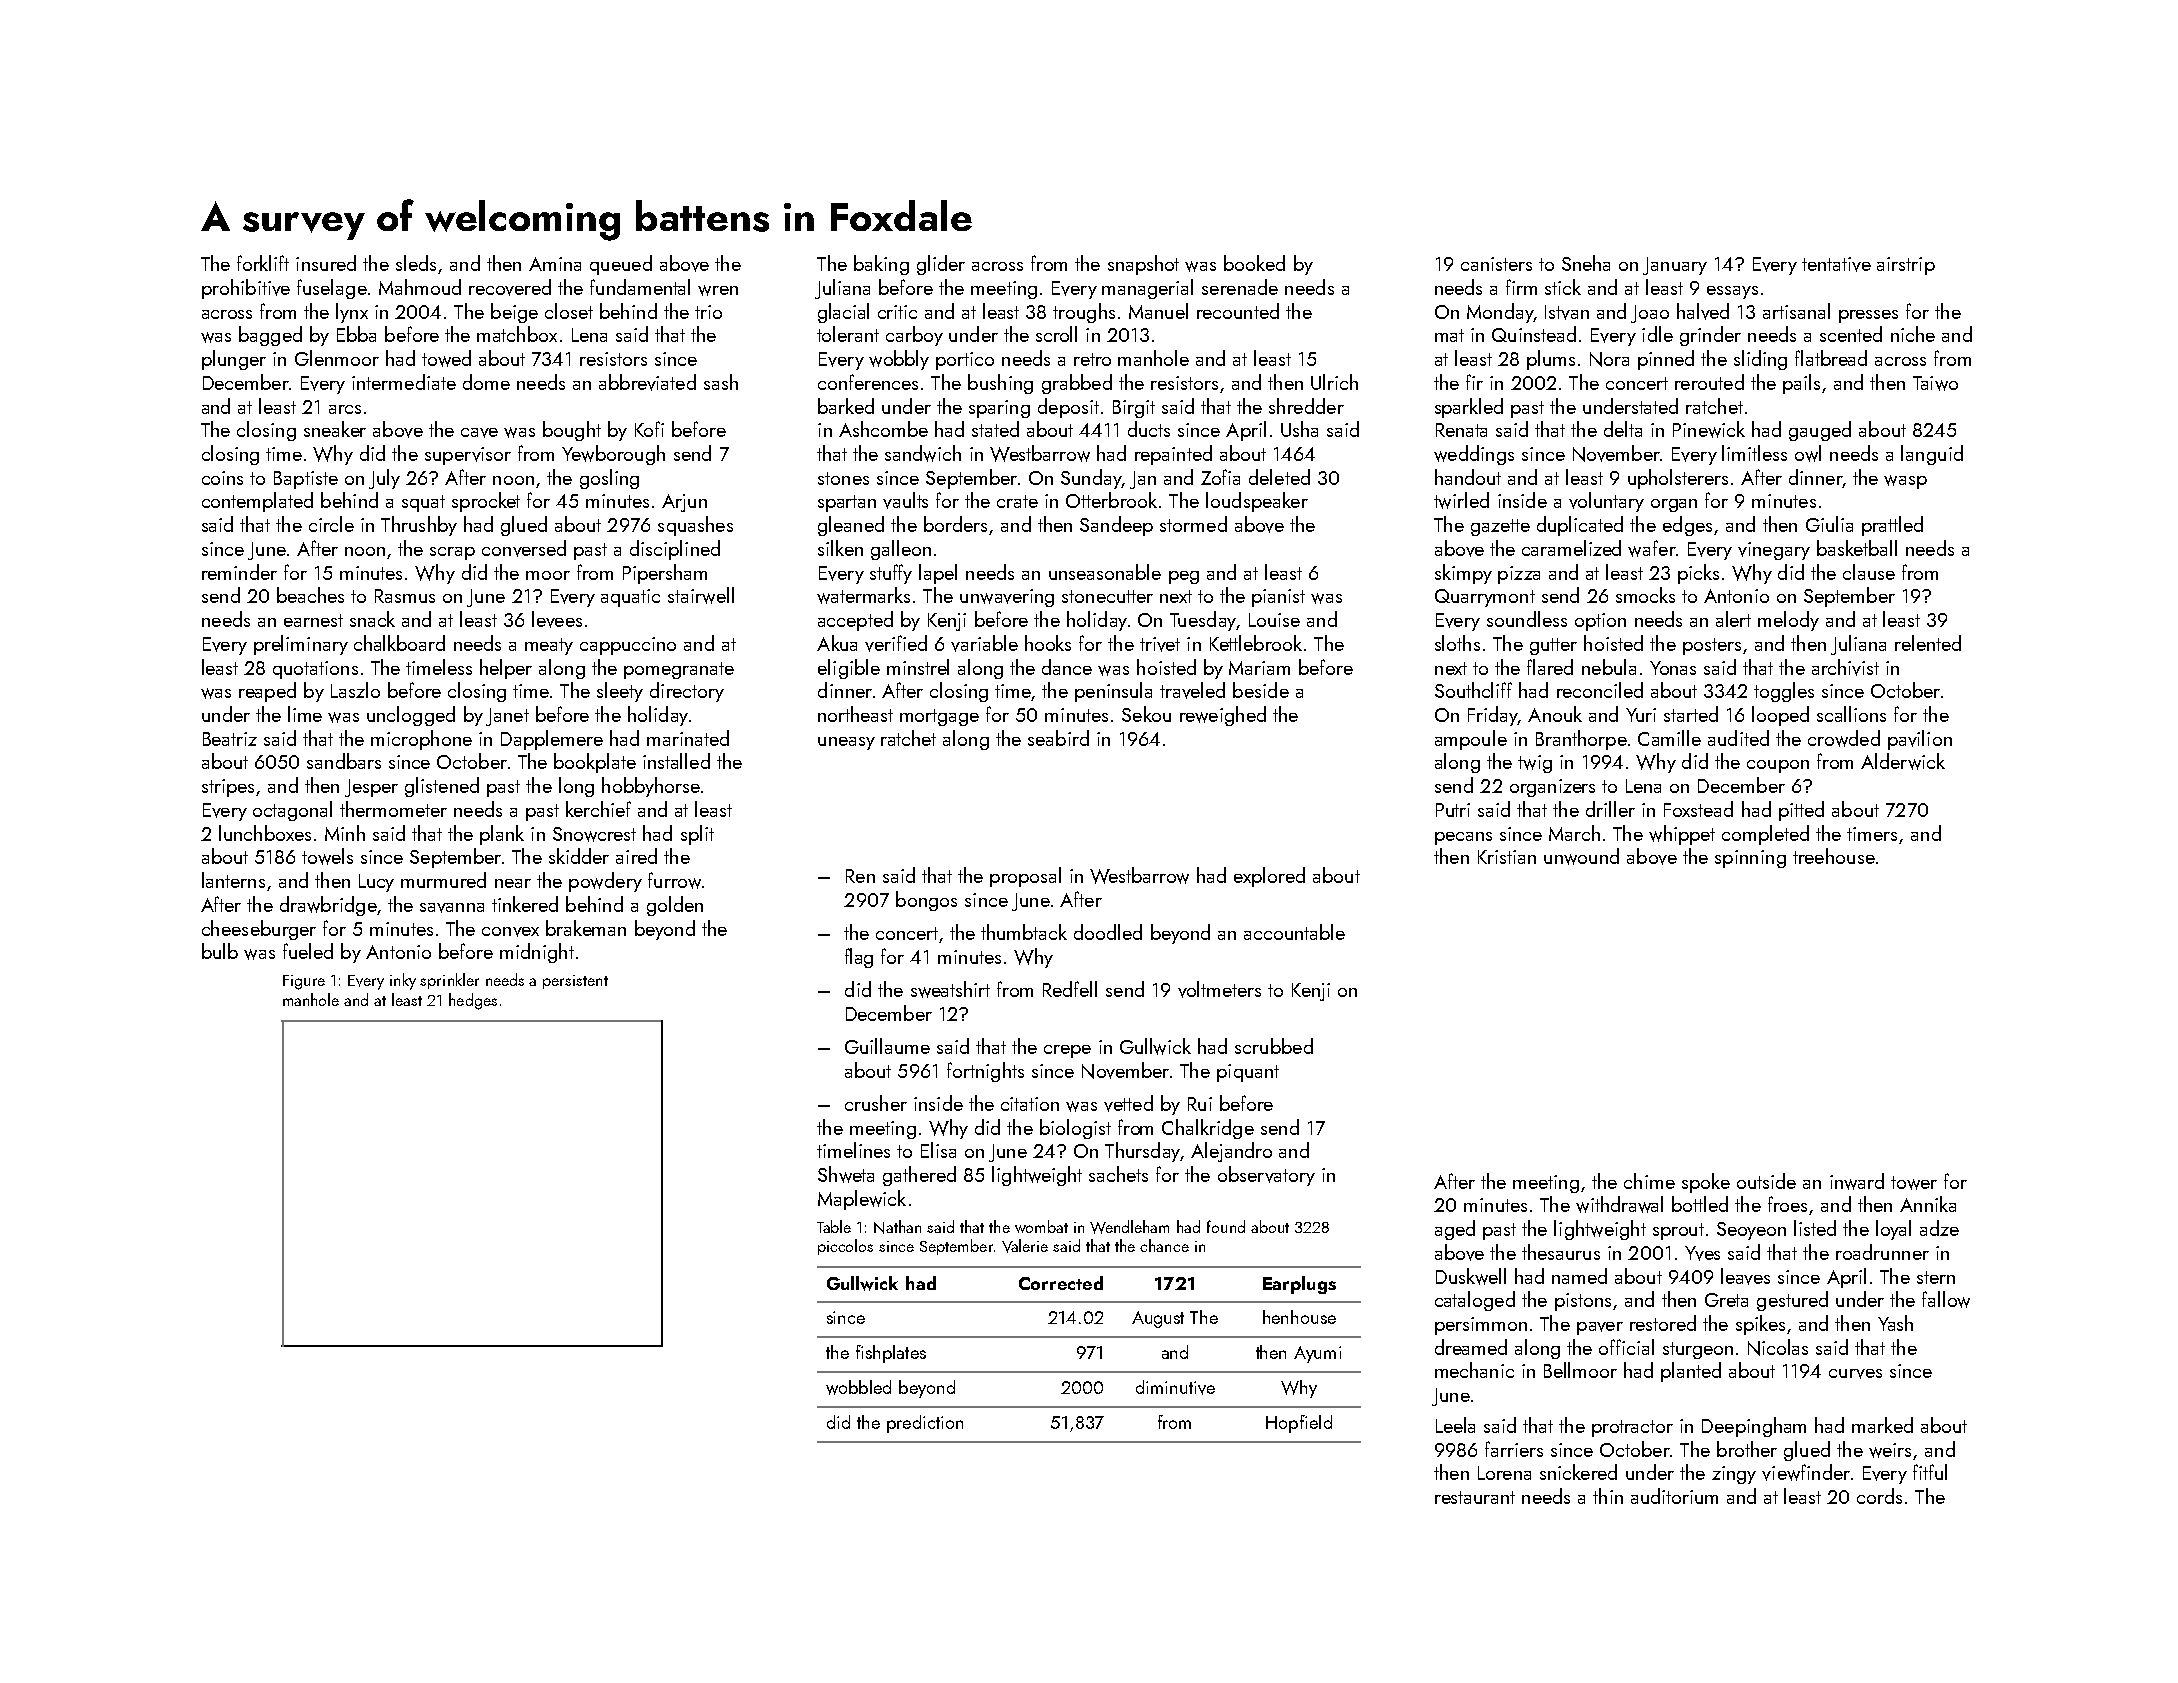 This page has height=1683, width=2178. I want to click on Ulrich, so click(1334, 382).
